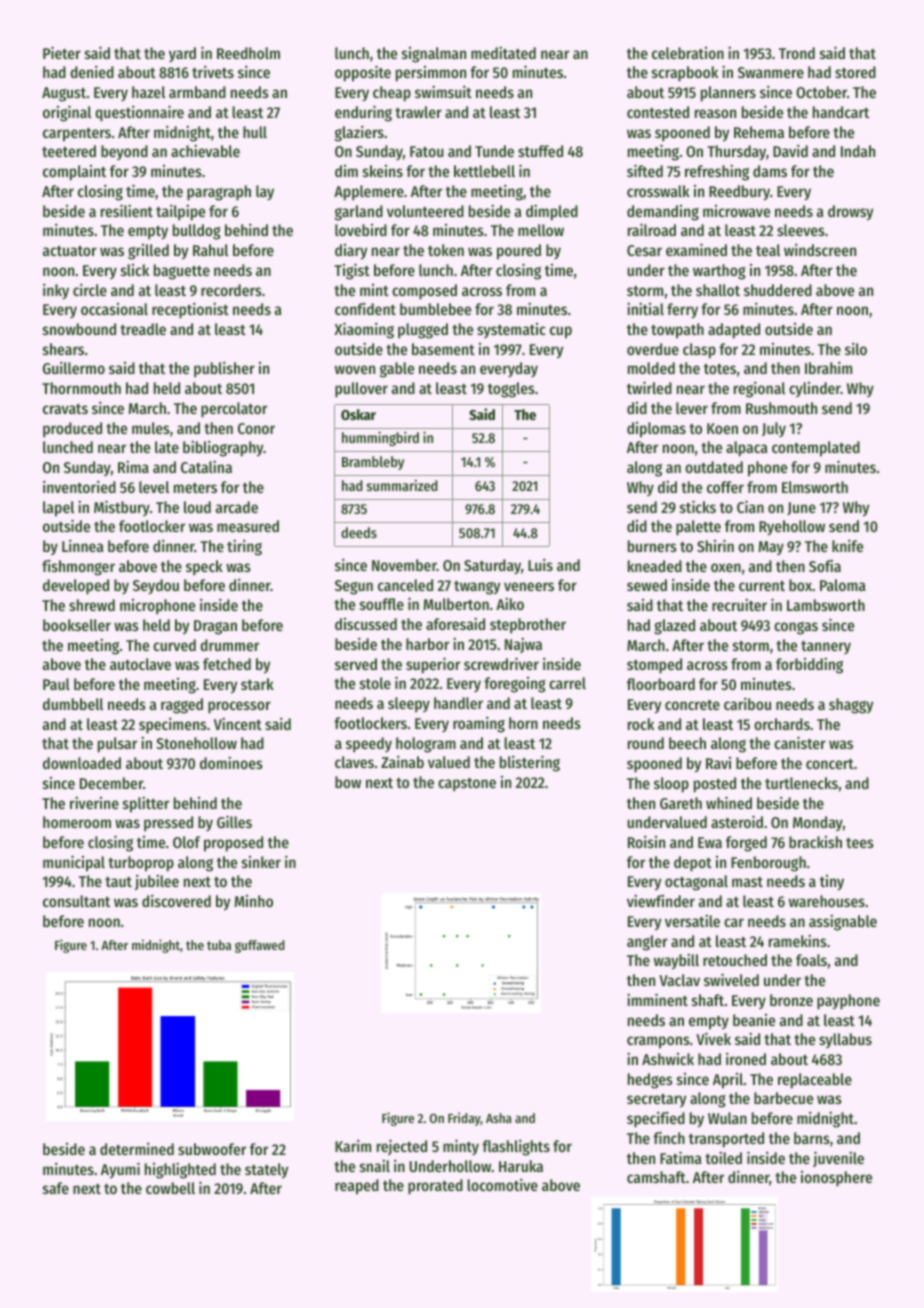  Describe the element at coordinates (375, 683) in the image. I see `stole` at that location.
